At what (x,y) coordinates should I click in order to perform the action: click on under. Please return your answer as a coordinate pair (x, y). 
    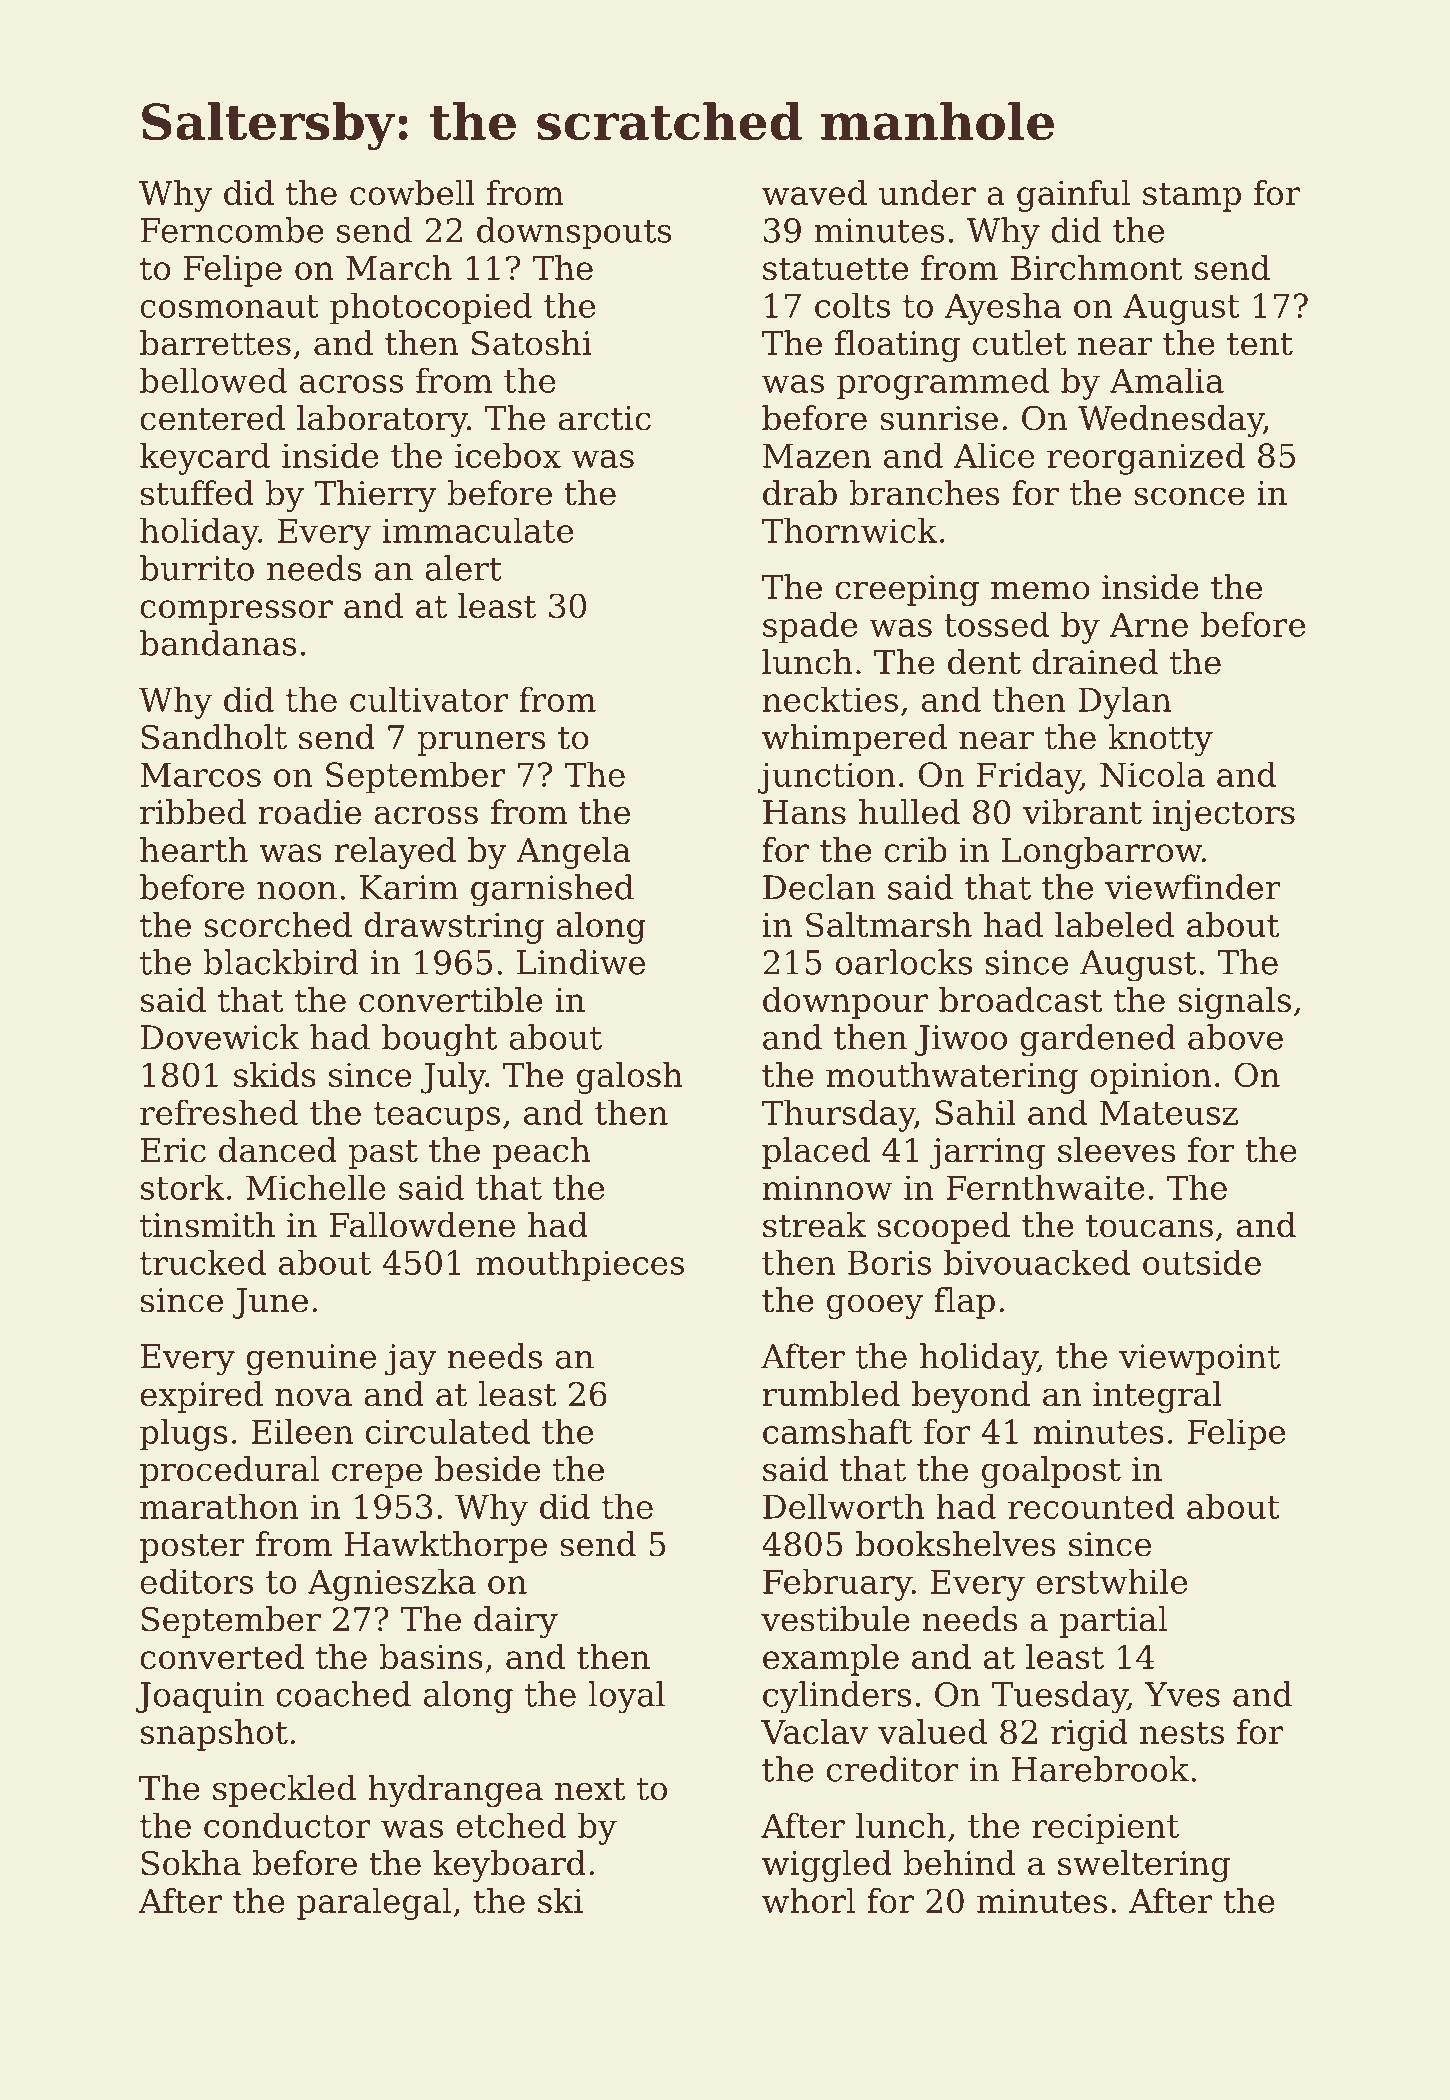
    Looking at the image, I should click on (927, 192).
